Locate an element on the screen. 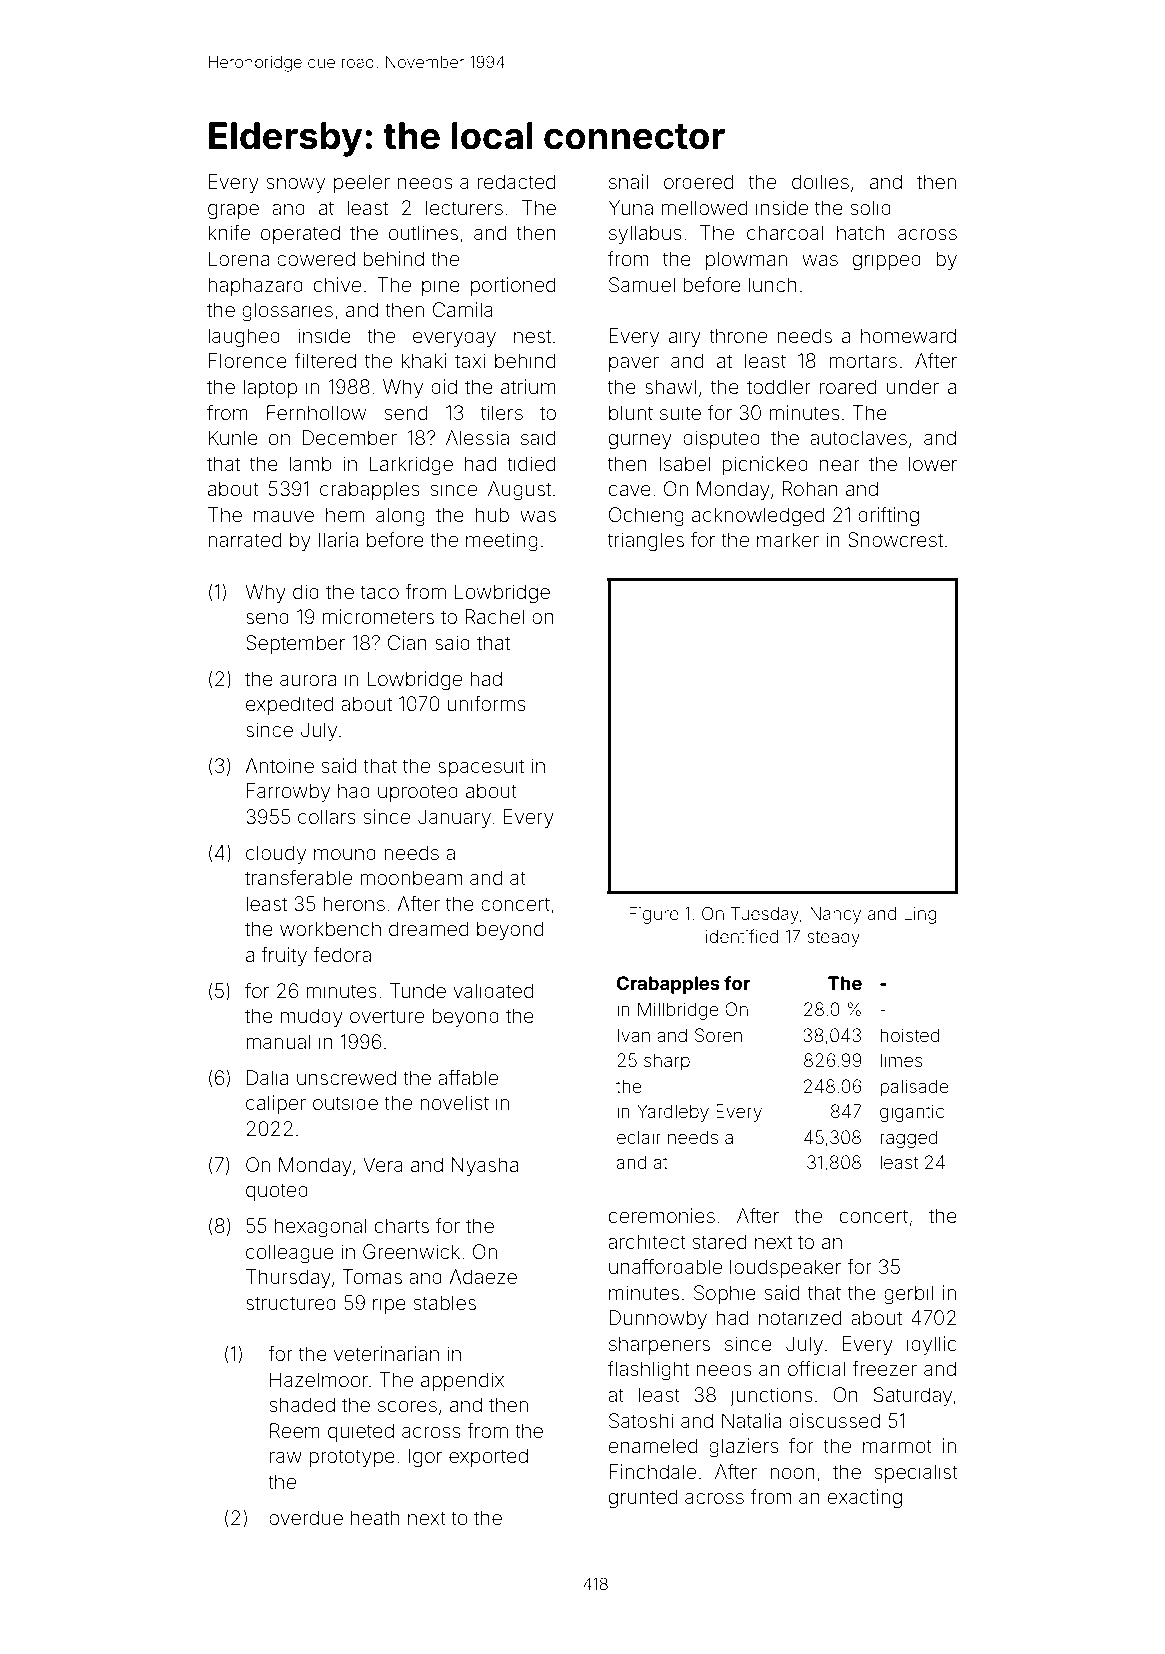  palisade is located at coordinates (914, 1088).
